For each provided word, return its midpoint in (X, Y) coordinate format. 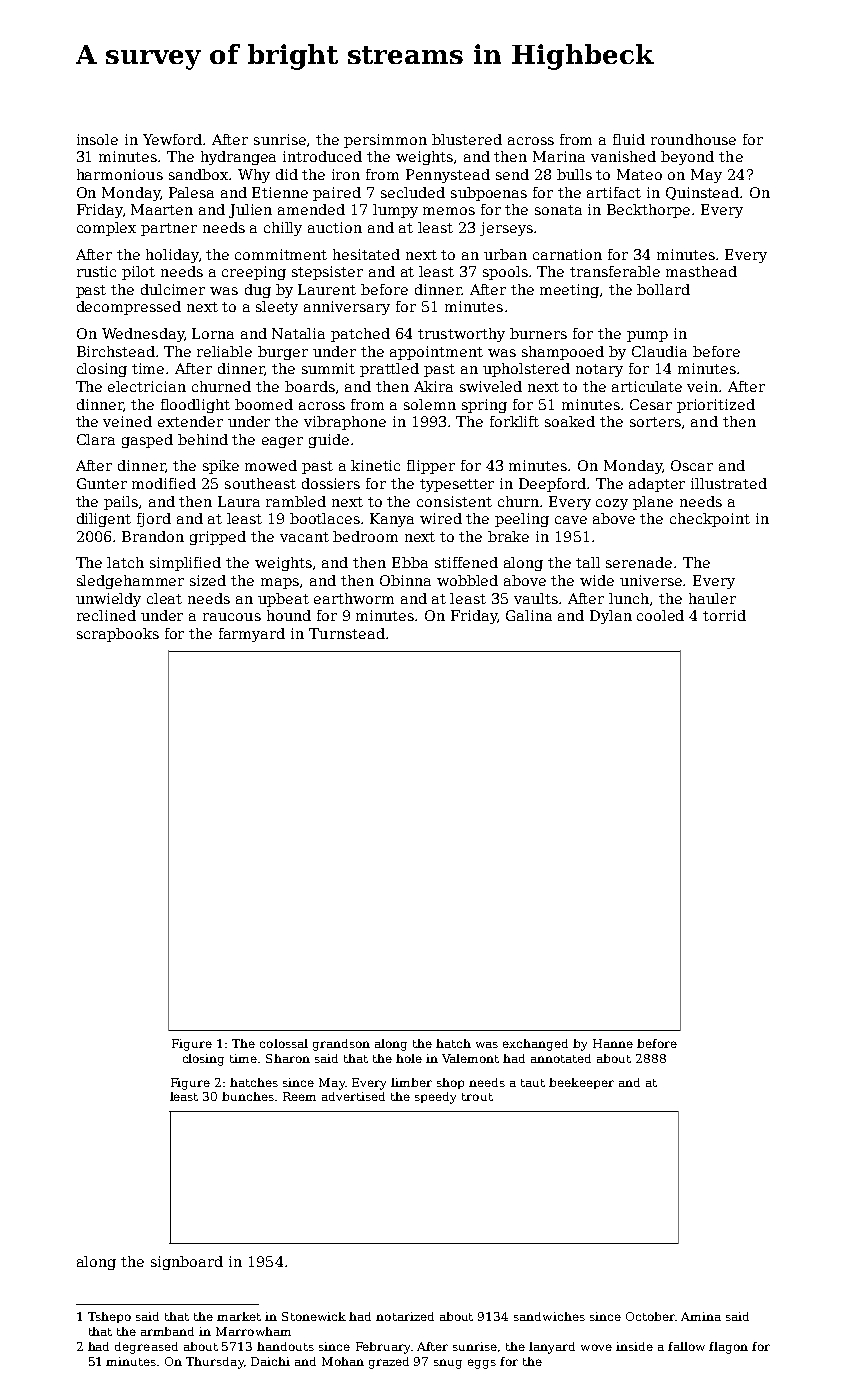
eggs (482, 1364)
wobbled (467, 580)
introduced (322, 156)
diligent (104, 520)
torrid (724, 615)
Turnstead (347, 633)
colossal (284, 1043)
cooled (660, 615)
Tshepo (109, 1317)
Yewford (172, 139)
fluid (629, 139)
